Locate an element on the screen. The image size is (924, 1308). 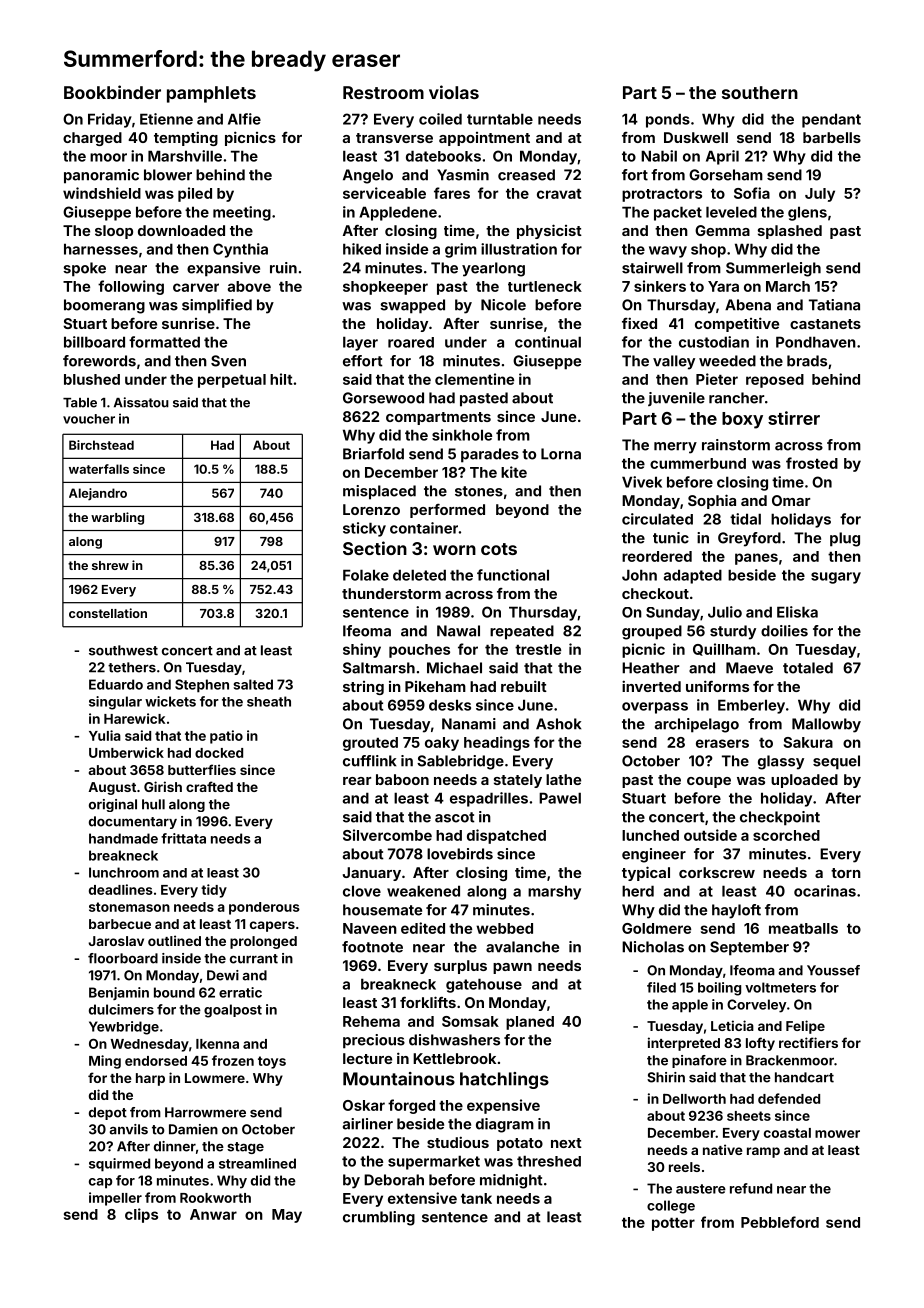
charged is located at coordinates (92, 139).
